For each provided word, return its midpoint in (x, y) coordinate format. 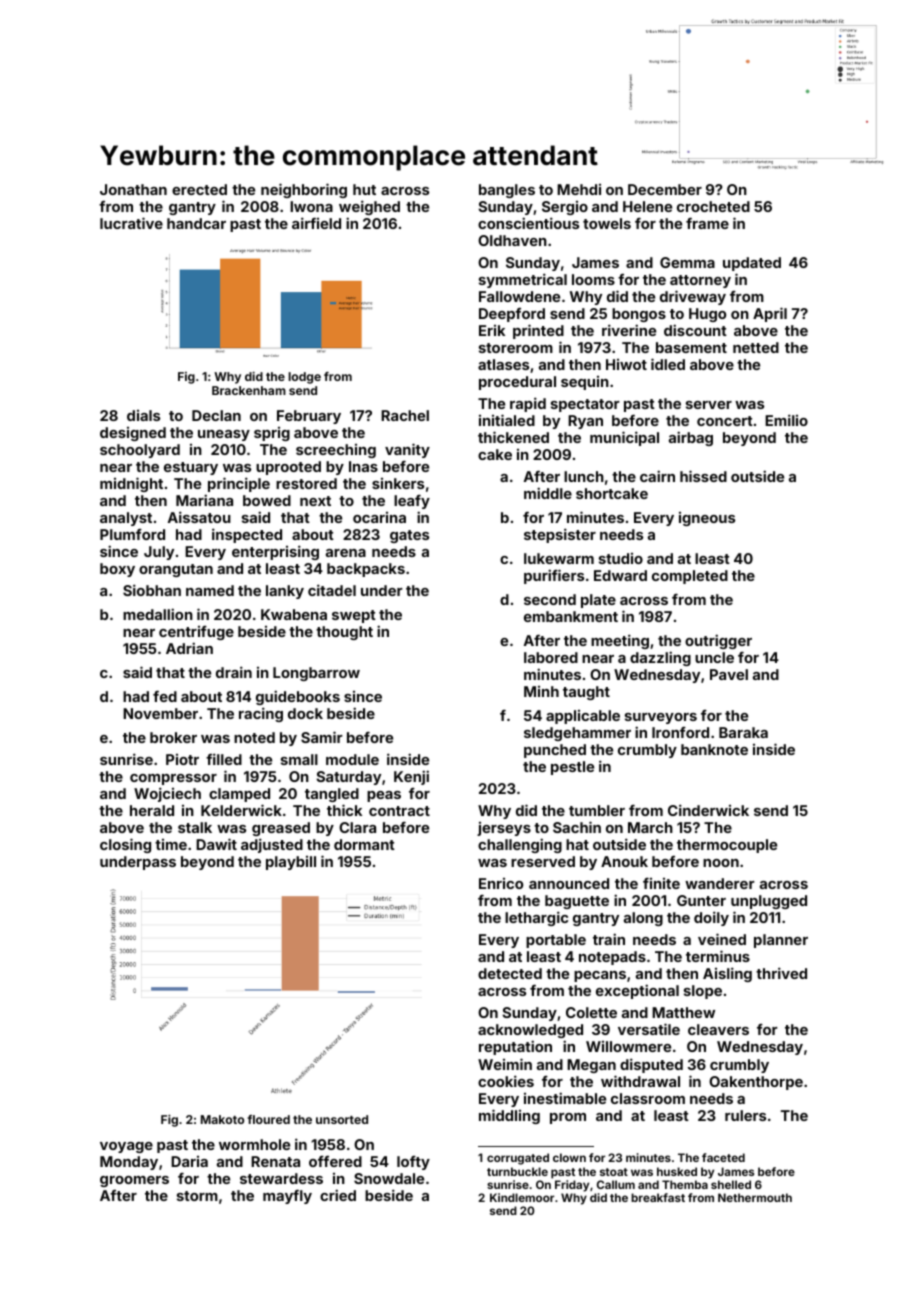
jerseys (504, 829)
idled (668, 364)
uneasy (224, 435)
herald (152, 810)
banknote (714, 749)
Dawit (216, 844)
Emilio (786, 420)
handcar (196, 223)
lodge (304, 378)
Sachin (577, 827)
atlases (503, 364)
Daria (189, 1161)
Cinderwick (708, 810)
